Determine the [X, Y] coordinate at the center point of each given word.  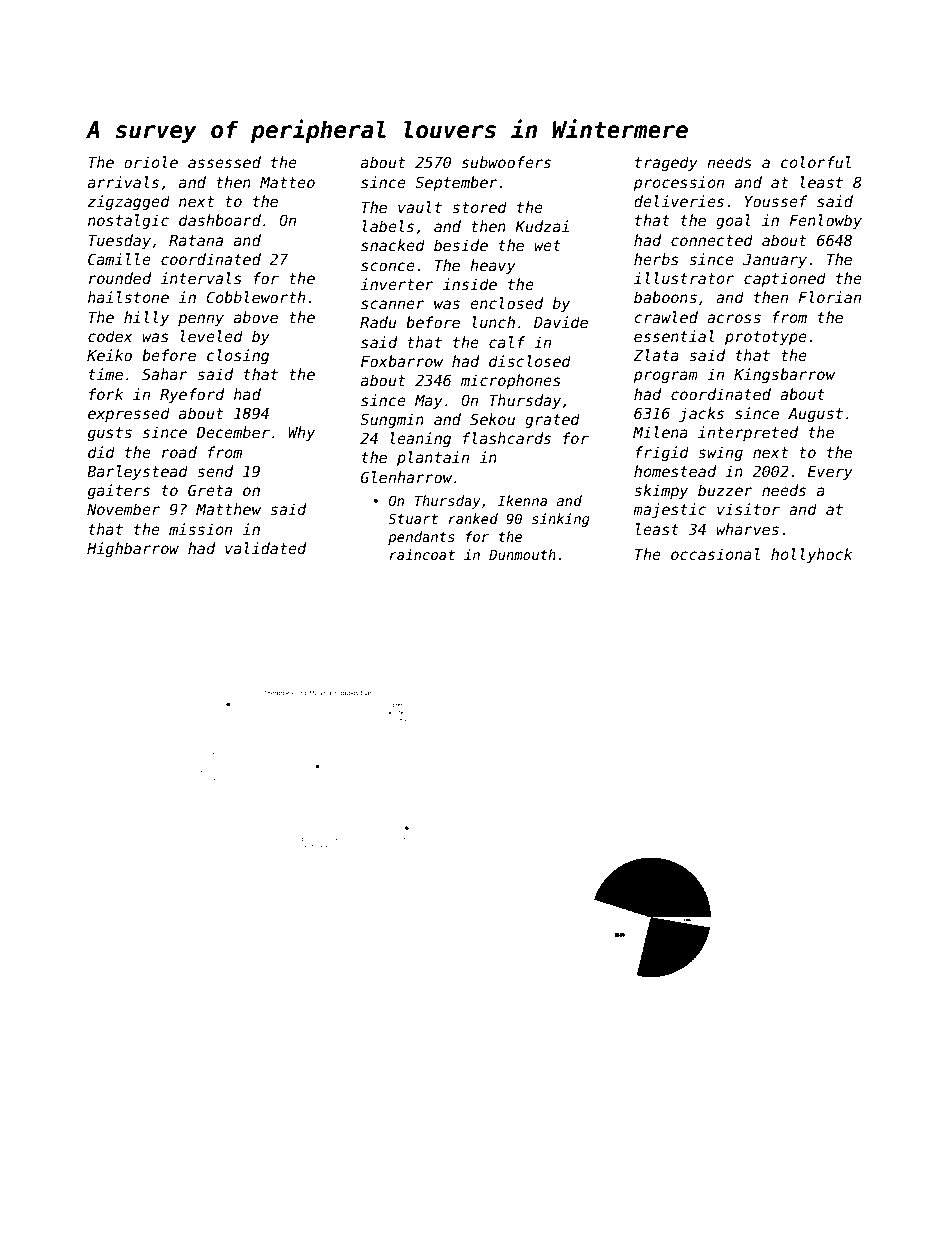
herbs [656, 259]
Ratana [196, 240]
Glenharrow [406, 477]
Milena [660, 432]
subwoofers [506, 162]
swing [720, 453]
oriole [151, 162]
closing [238, 356]
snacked [393, 245]
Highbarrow [133, 549]
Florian [829, 297]
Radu [378, 322]
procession [678, 183]
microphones [511, 381]
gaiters [119, 491]
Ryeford [192, 395]
